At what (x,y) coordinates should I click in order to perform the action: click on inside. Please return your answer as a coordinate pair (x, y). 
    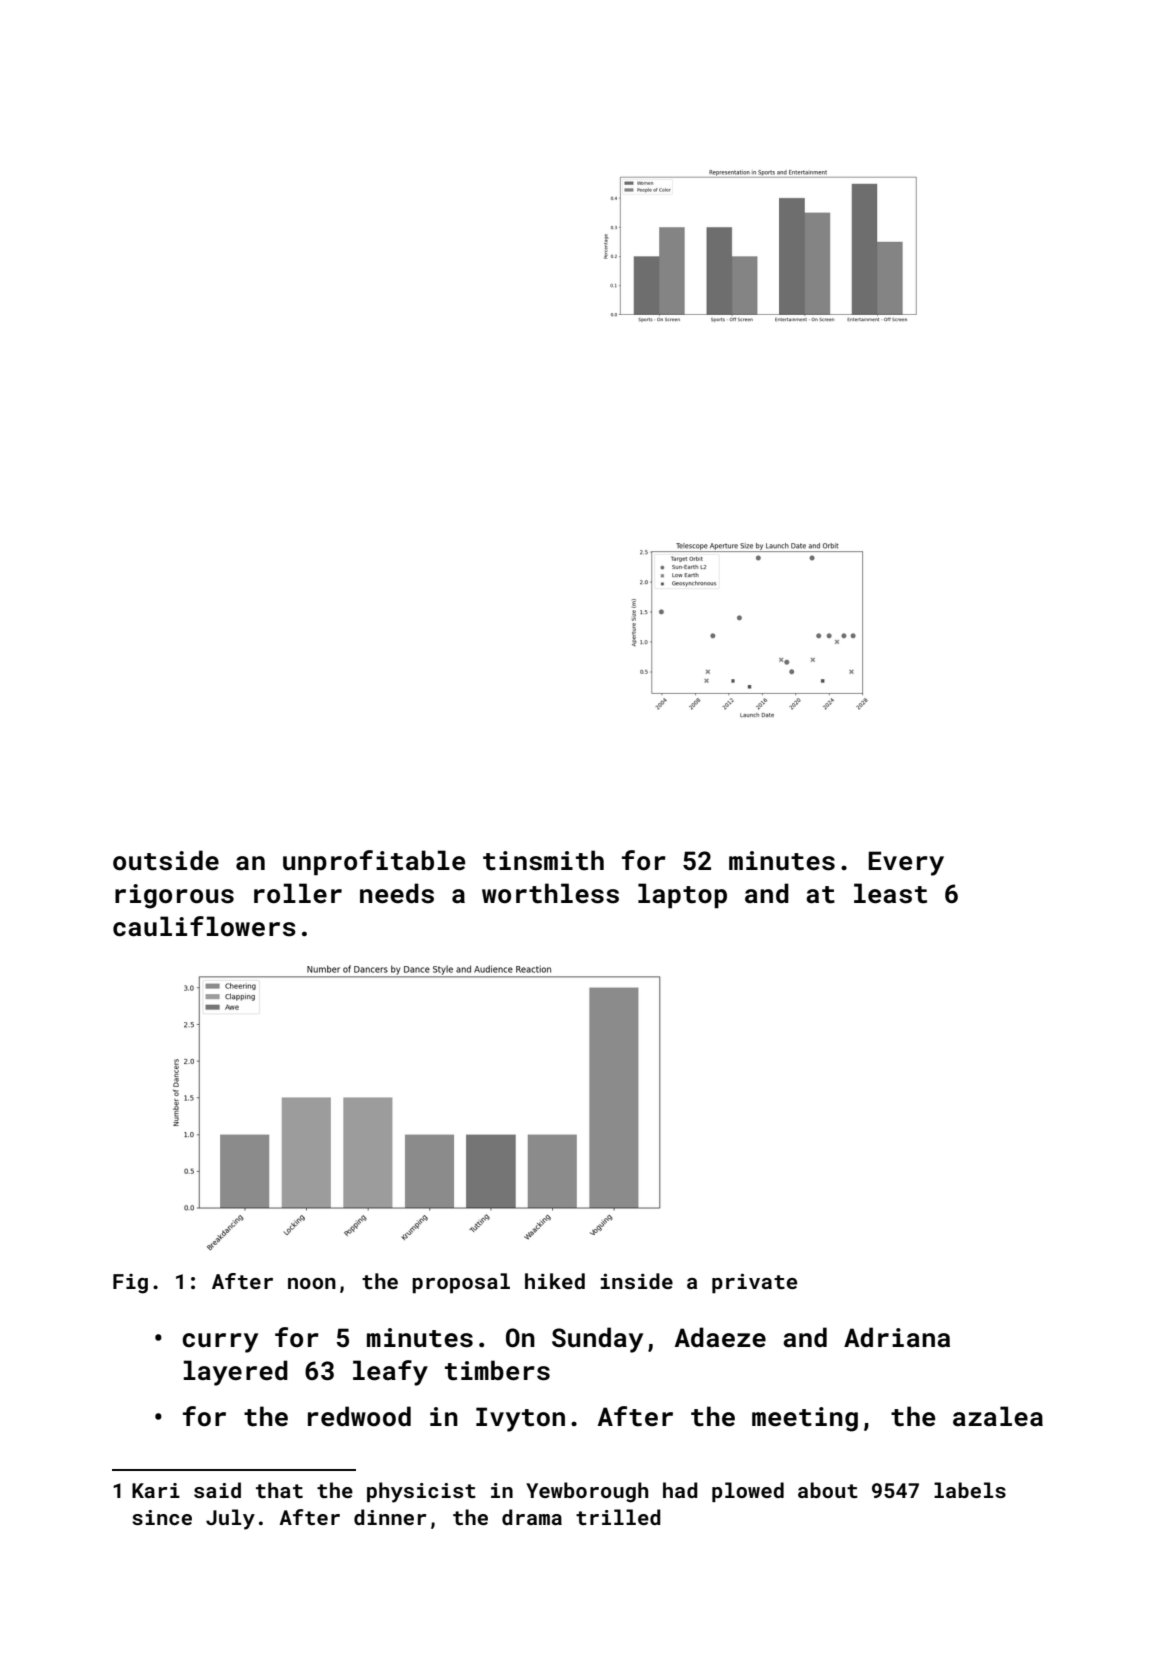
    Looking at the image, I should click on (637, 1281).
